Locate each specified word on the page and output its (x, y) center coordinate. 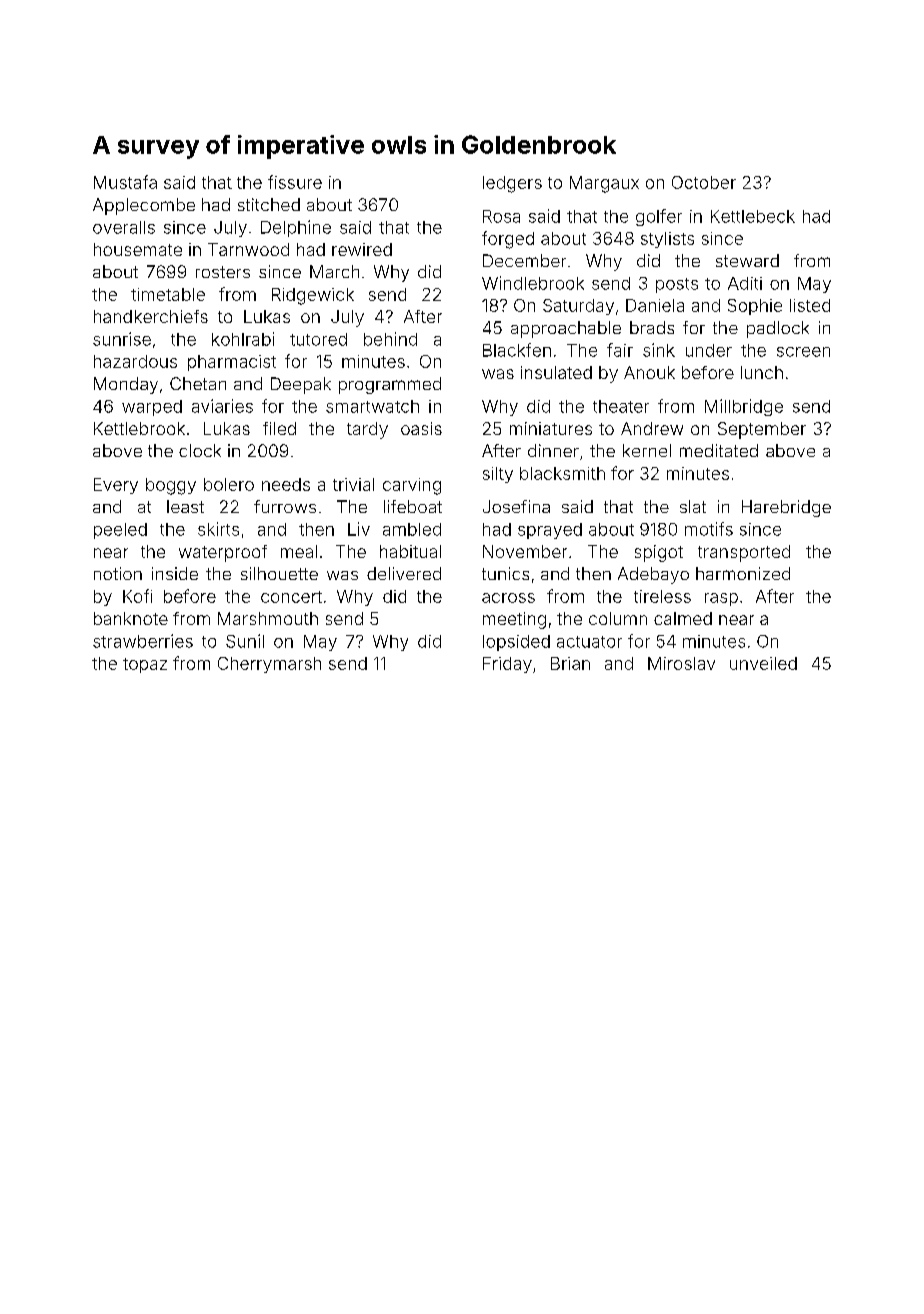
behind (390, 339)
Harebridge (786, 508)
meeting (514, 620)
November (525, 551)
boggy (171, 486)
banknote (131, 618)
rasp (721, 599)
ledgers (512, 184)
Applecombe (144, 206)
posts (677, 285)
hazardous (135, 361)
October (704, 182)
